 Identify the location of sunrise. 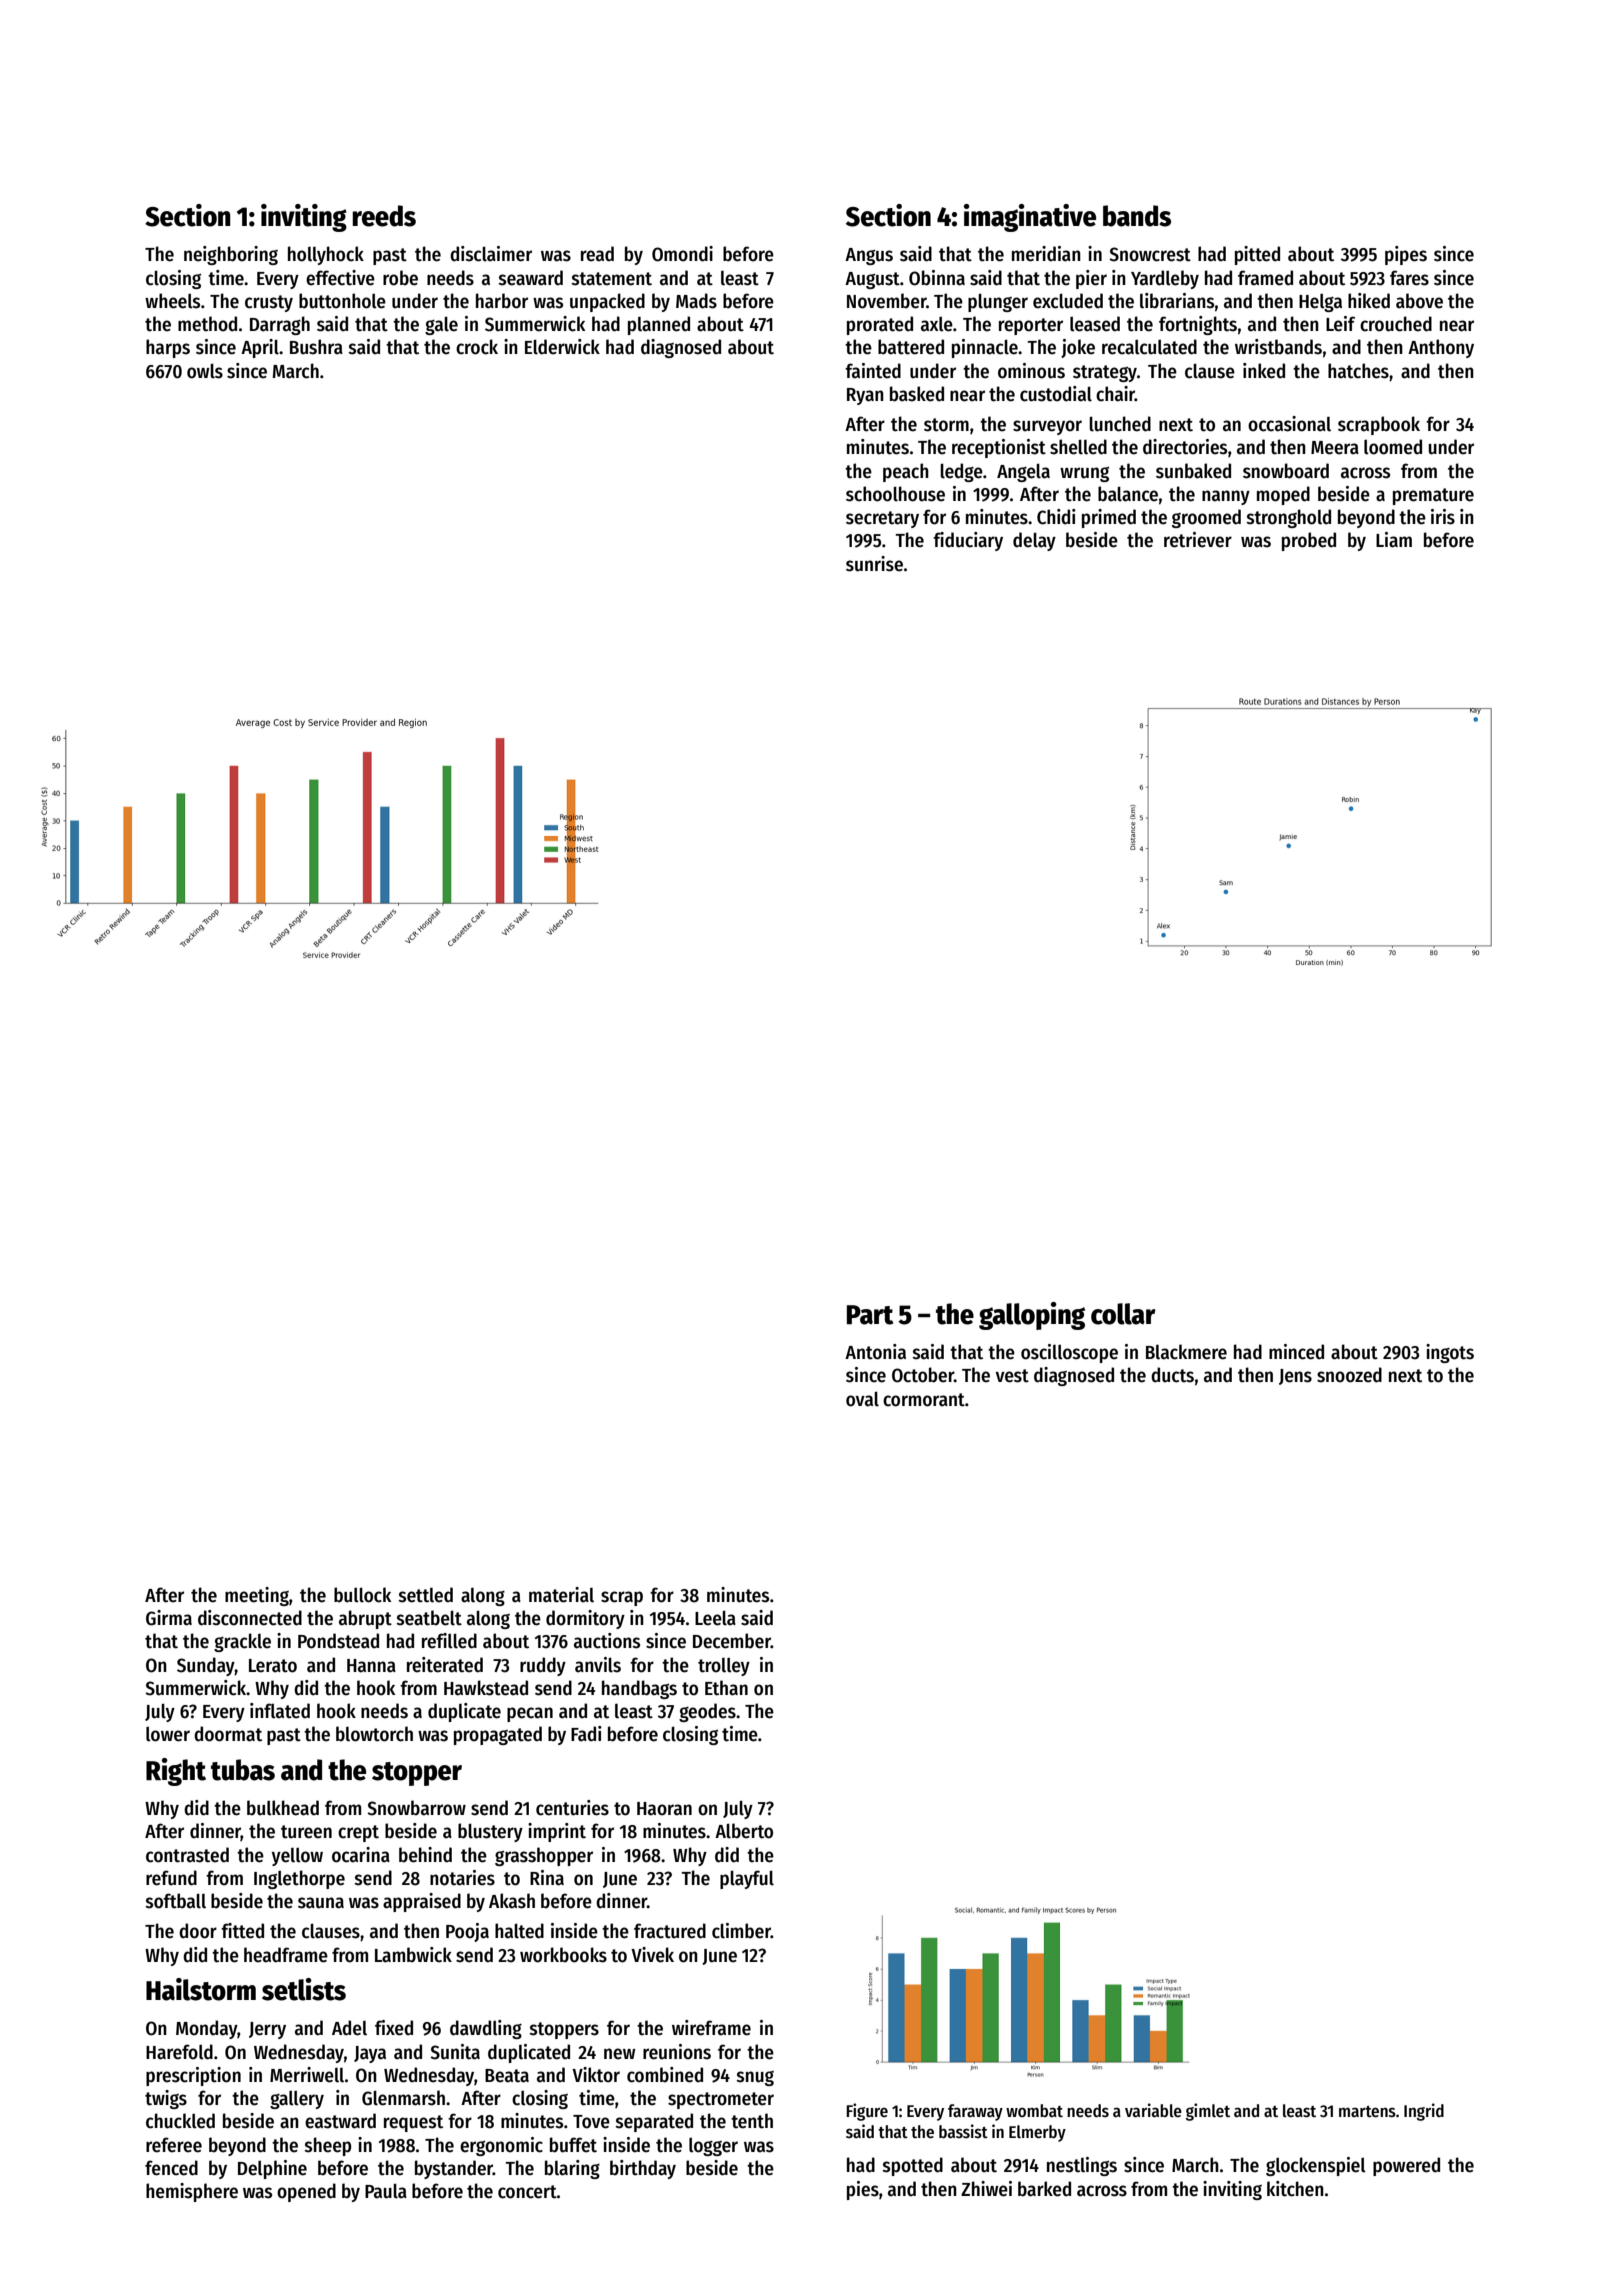
(874, 564).
